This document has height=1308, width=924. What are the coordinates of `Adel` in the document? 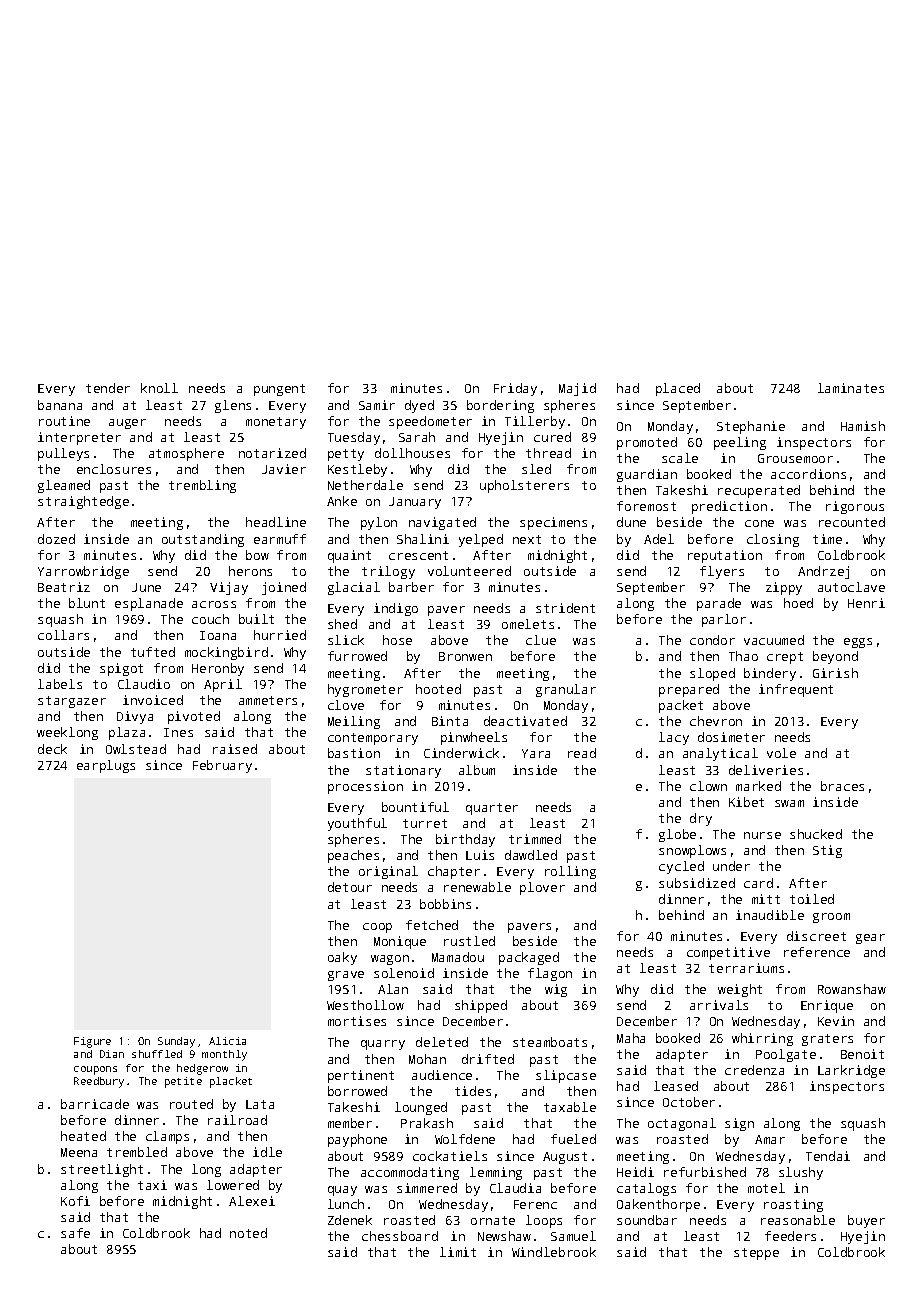 It's located at (659, 539).
